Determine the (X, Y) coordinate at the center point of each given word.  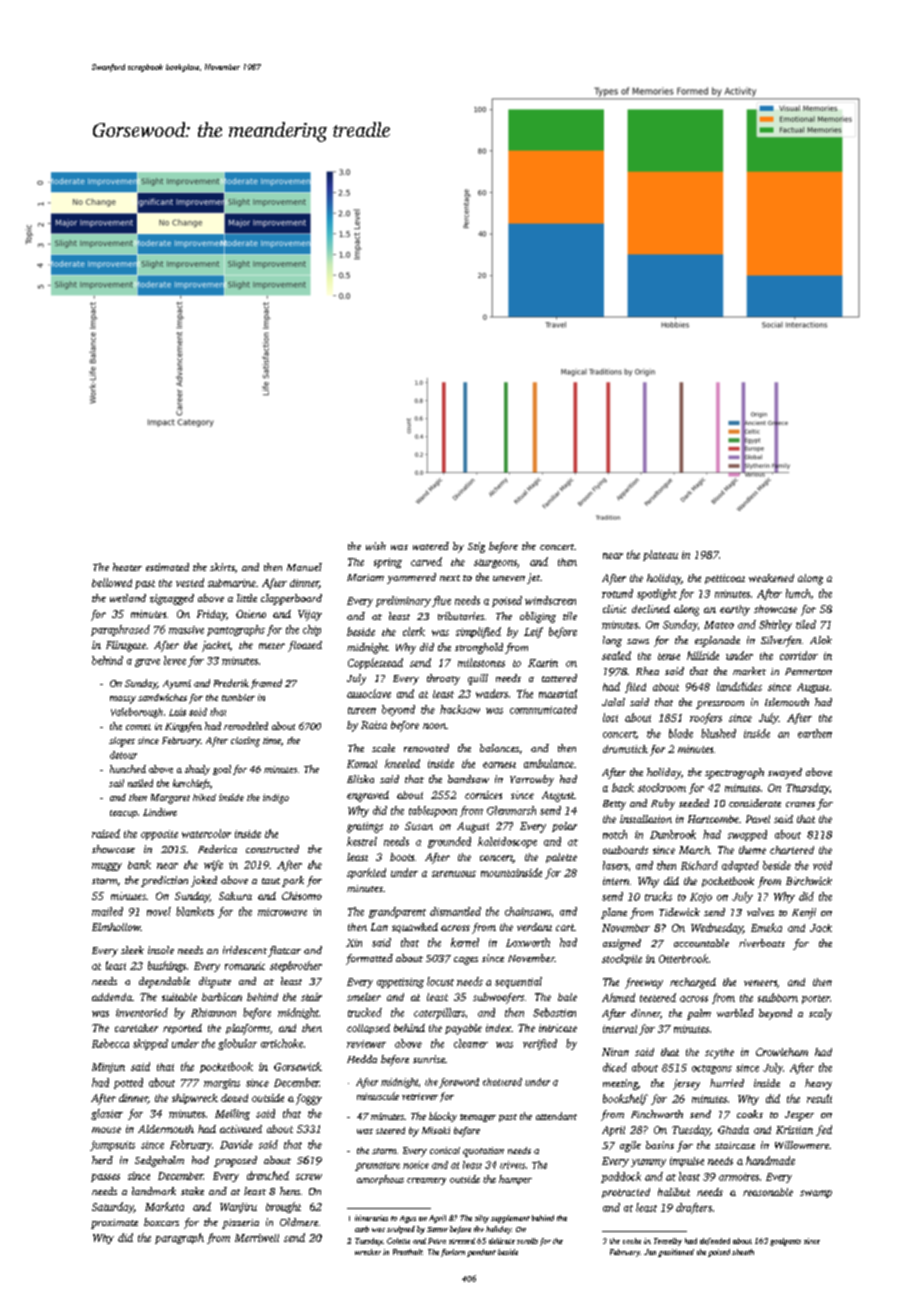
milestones (481, 662)
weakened (771, 578)
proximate (114, 1224)
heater (127, 567)
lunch (798, 593)
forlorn (453, 1253)
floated (305, 646)
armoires (739, 1177)
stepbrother (296, 966)
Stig (476, 547)
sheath (743, 1252)
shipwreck (195, 1099)
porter (816, 999)
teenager (478, 1118)
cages (466, 961)
